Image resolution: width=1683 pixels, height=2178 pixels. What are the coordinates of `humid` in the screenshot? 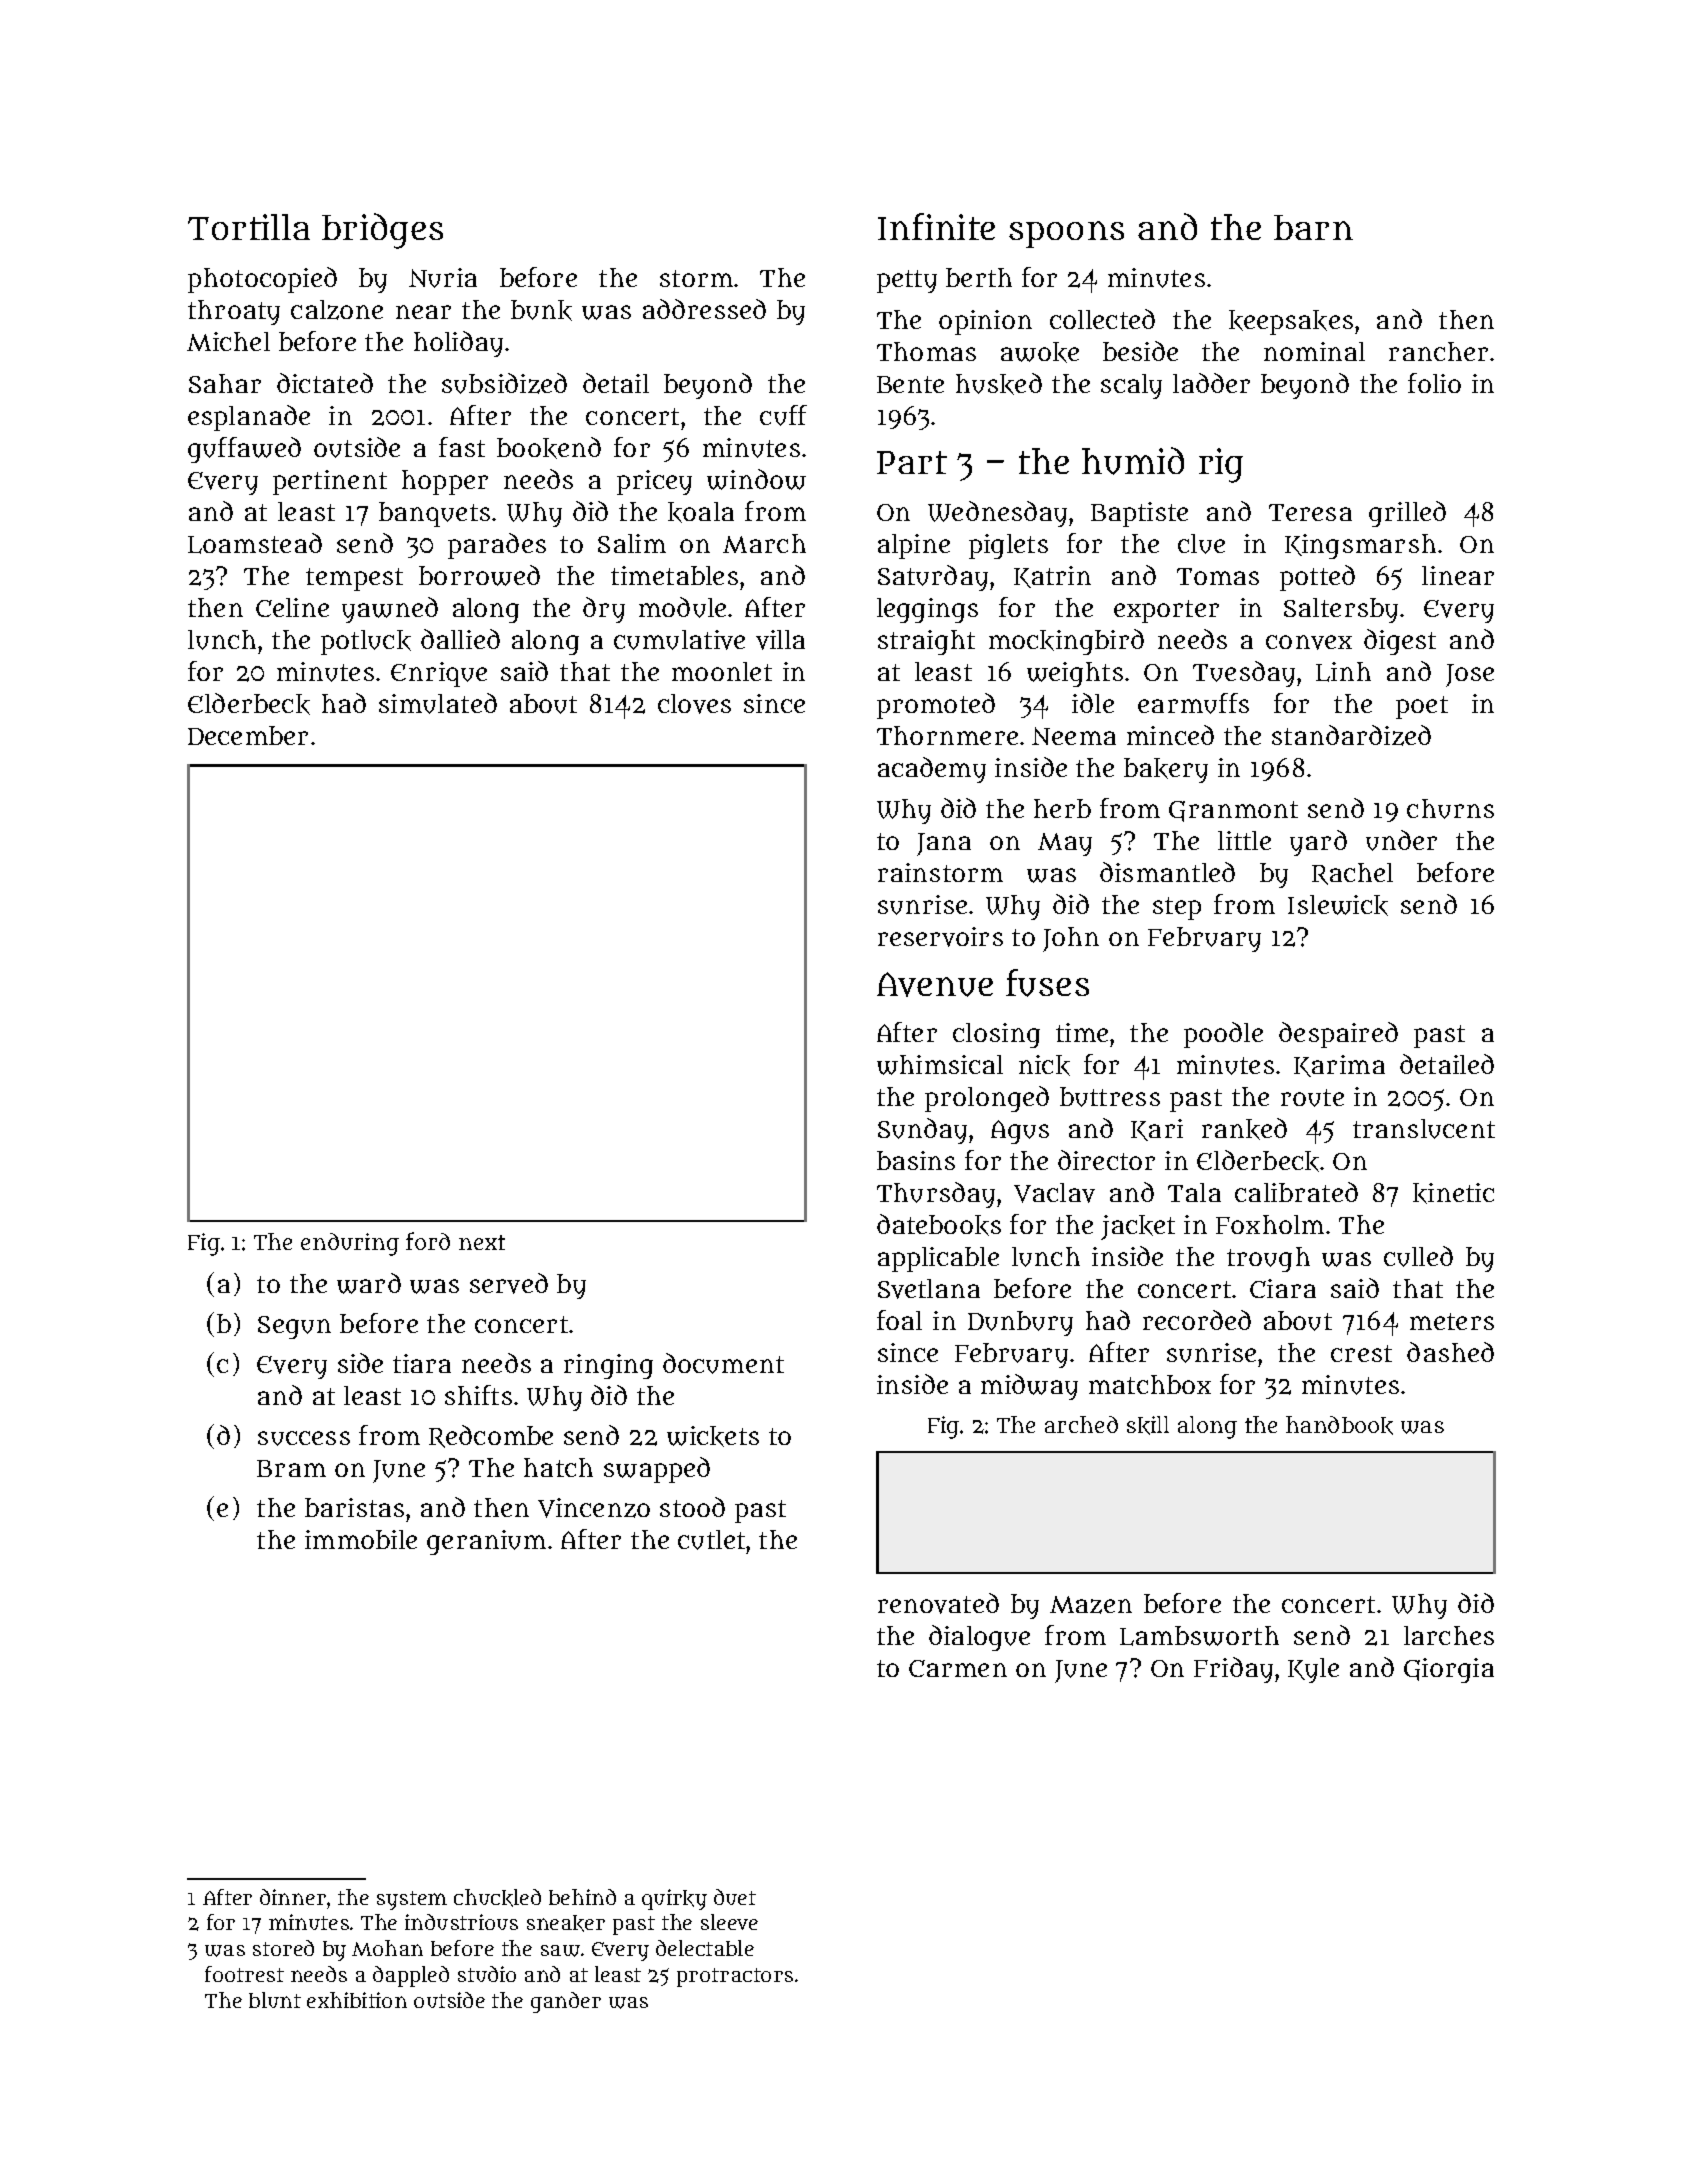 It's located at (1133, 461).
